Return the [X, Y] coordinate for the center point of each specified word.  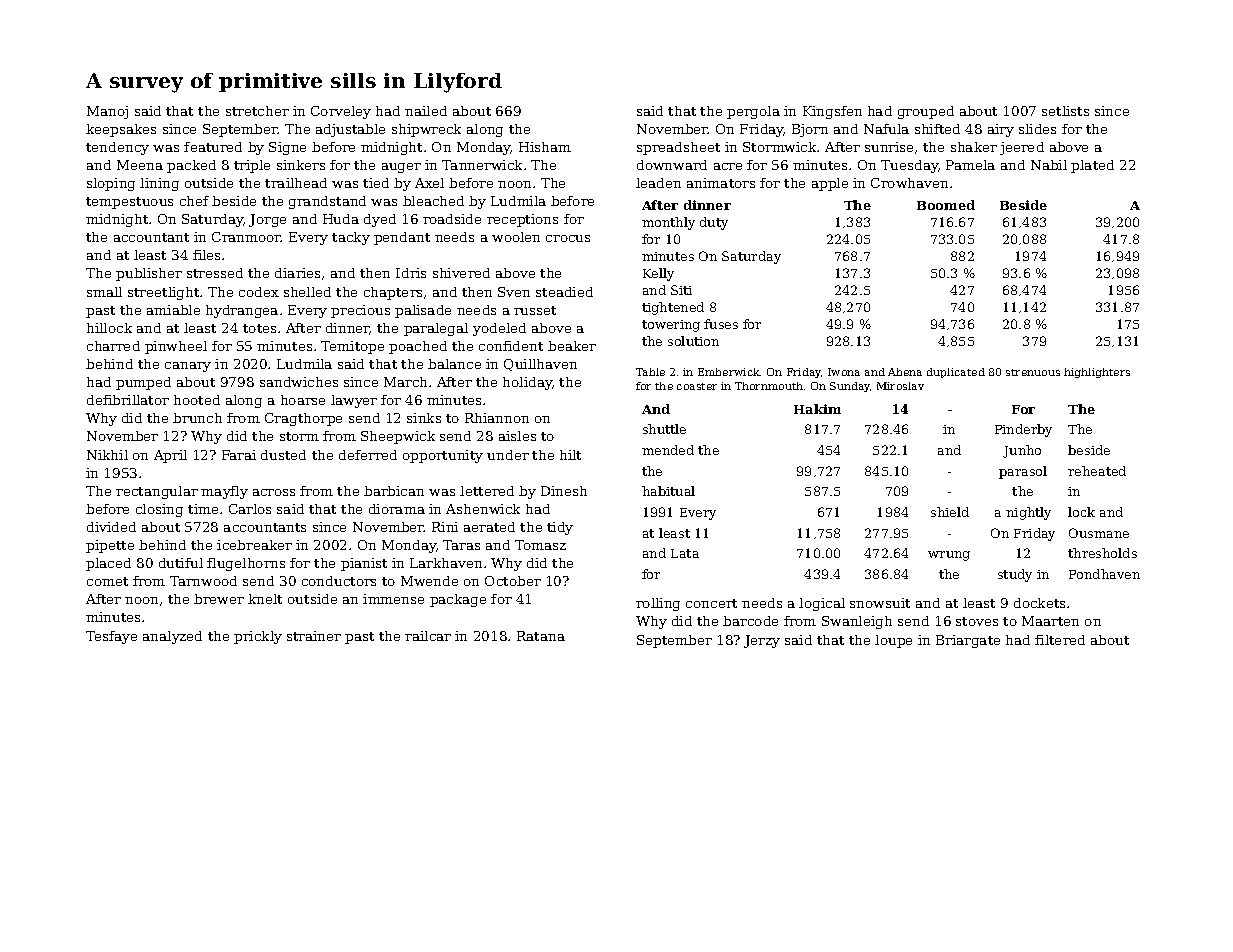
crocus [568, 238]
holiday [527, 383]
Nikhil [107, 455]
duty [714, 223]
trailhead [296, 183]
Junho [1022, 451]
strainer [314, 636]
